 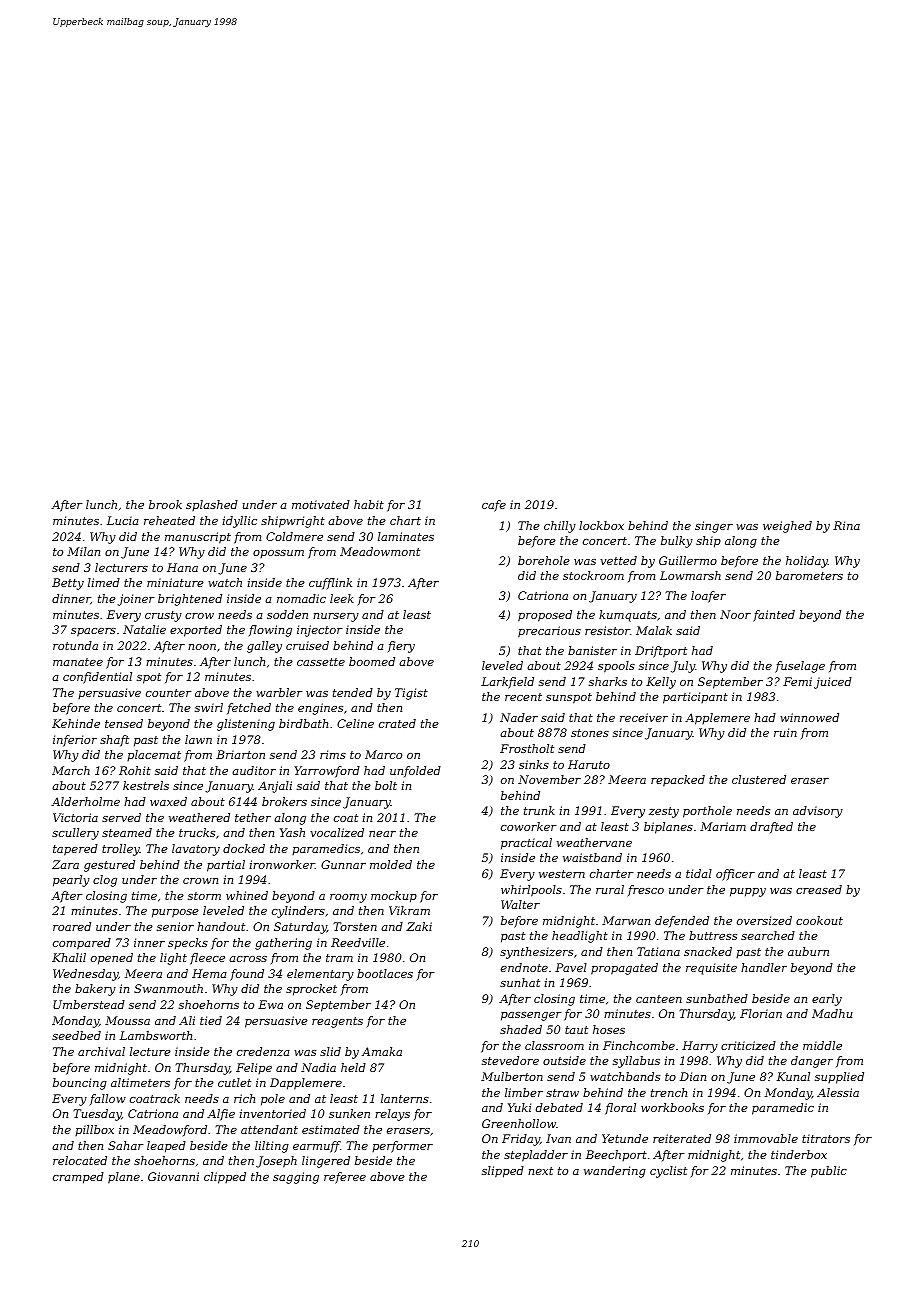 I want to click on kestrels, so click(x=146, y=785).
